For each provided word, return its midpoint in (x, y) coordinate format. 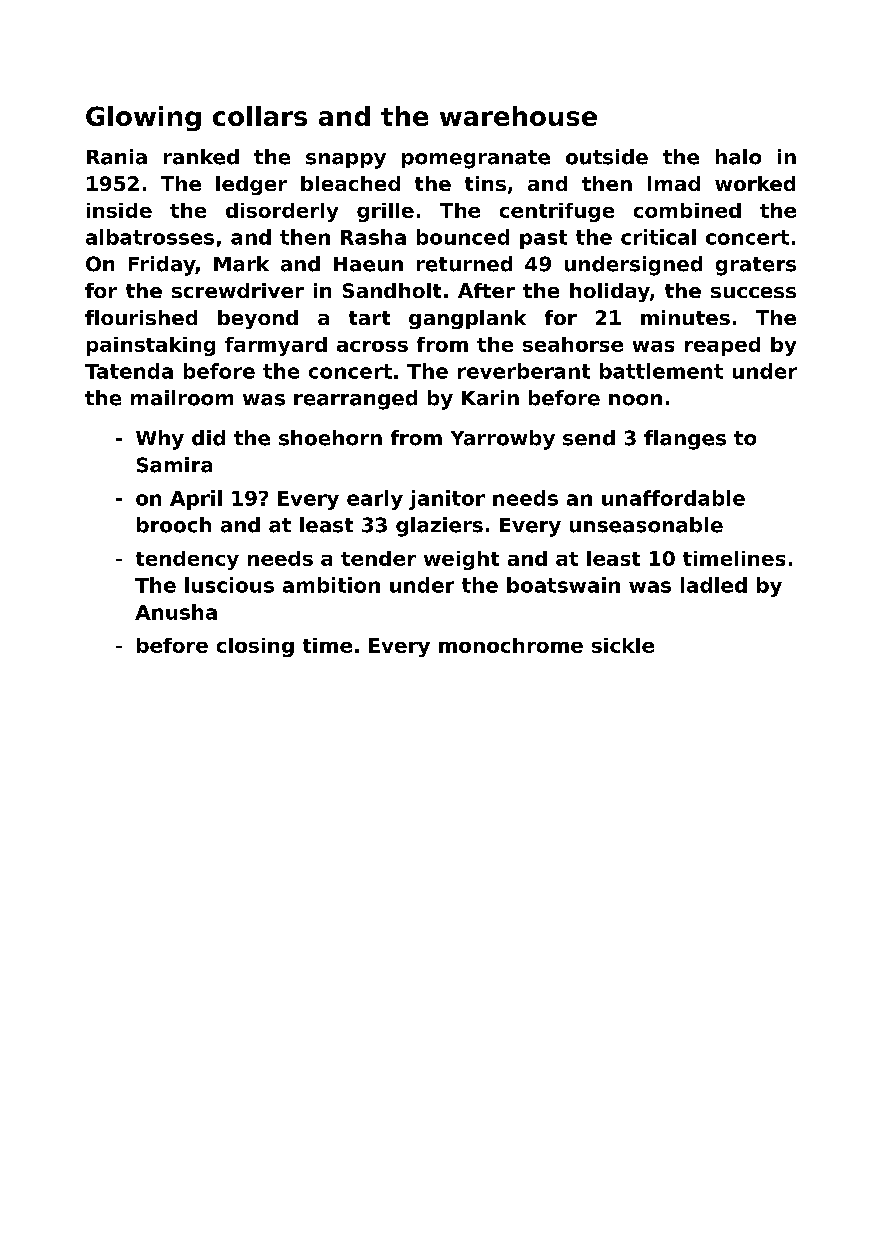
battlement (661, 371)
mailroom (182, 398)
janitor (447, 500)
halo (738, 157)
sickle (623, 645)
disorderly (282, 212)
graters (756, 266)
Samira (174, 465)
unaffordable (673, 498)
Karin (490, 398)
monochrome (511, 645)
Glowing (143, 118)
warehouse (518, 116)
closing (255, 647)
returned (464, 264)
